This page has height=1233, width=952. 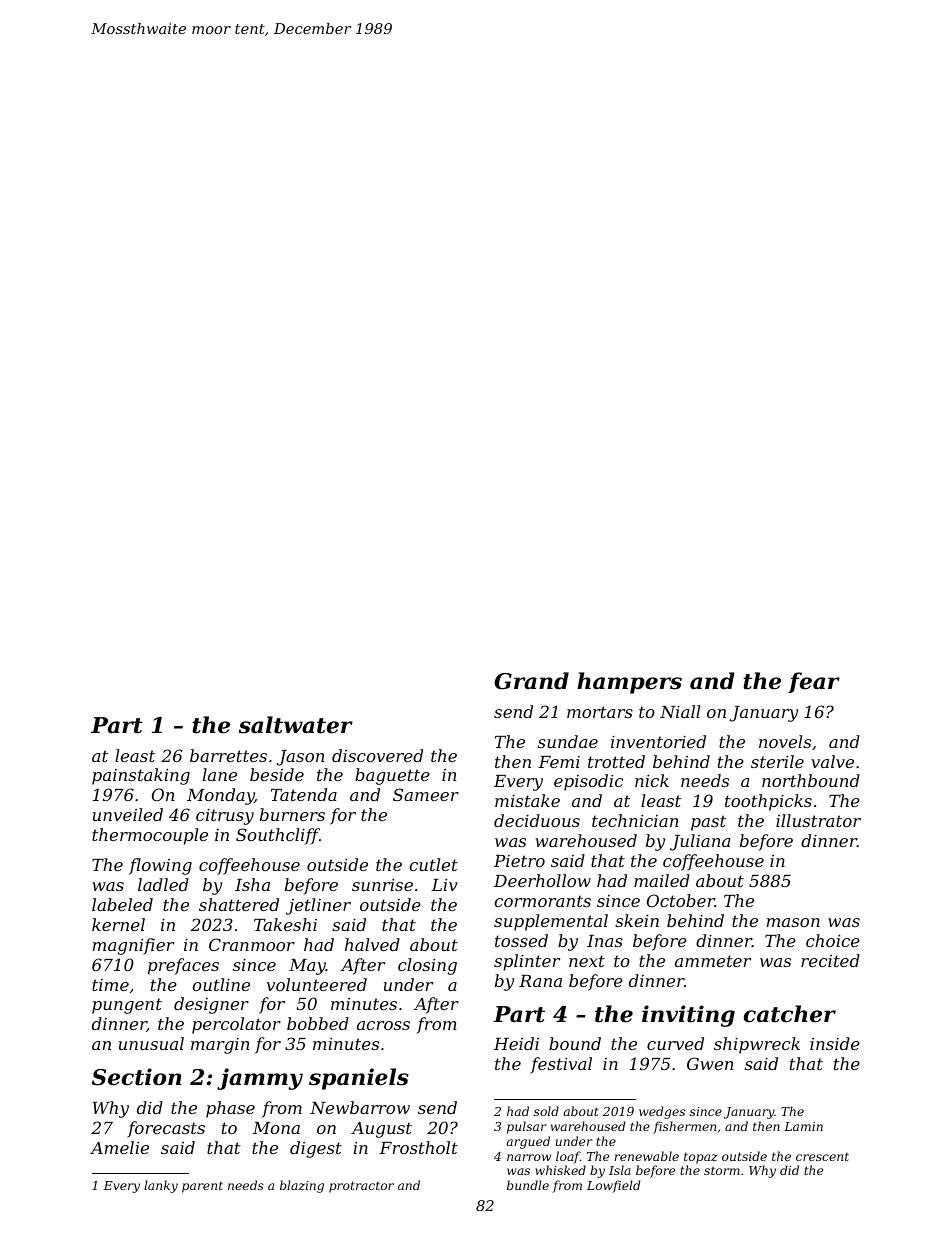 What do you see at coordinates (228, 755) in the page?
I see `barrettes` at bounding box center [228, 755].
